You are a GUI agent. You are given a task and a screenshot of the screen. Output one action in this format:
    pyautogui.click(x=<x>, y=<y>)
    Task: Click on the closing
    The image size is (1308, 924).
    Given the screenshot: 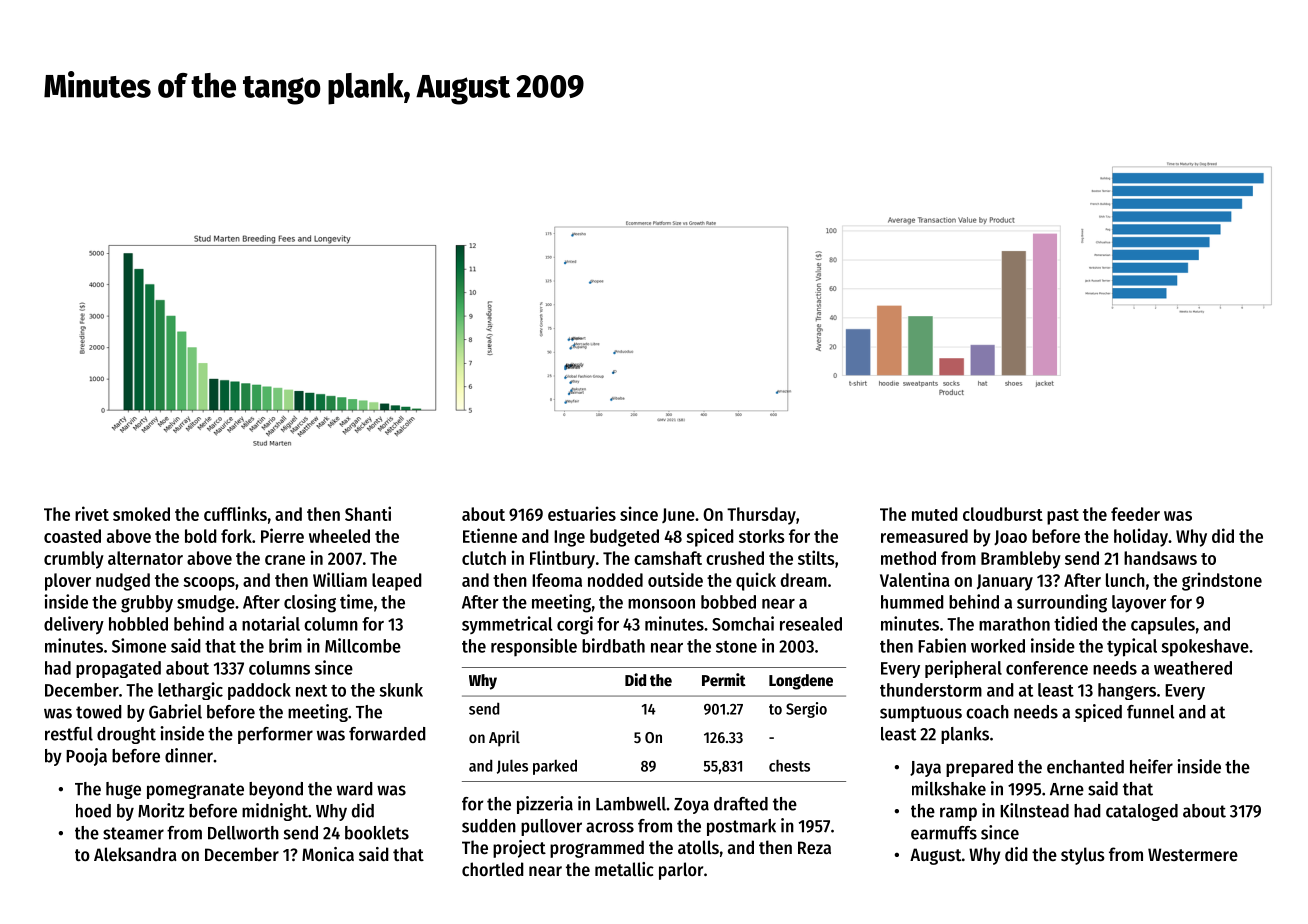 What is the action you would take?
    pyautogui.click(x=310, y=603)
